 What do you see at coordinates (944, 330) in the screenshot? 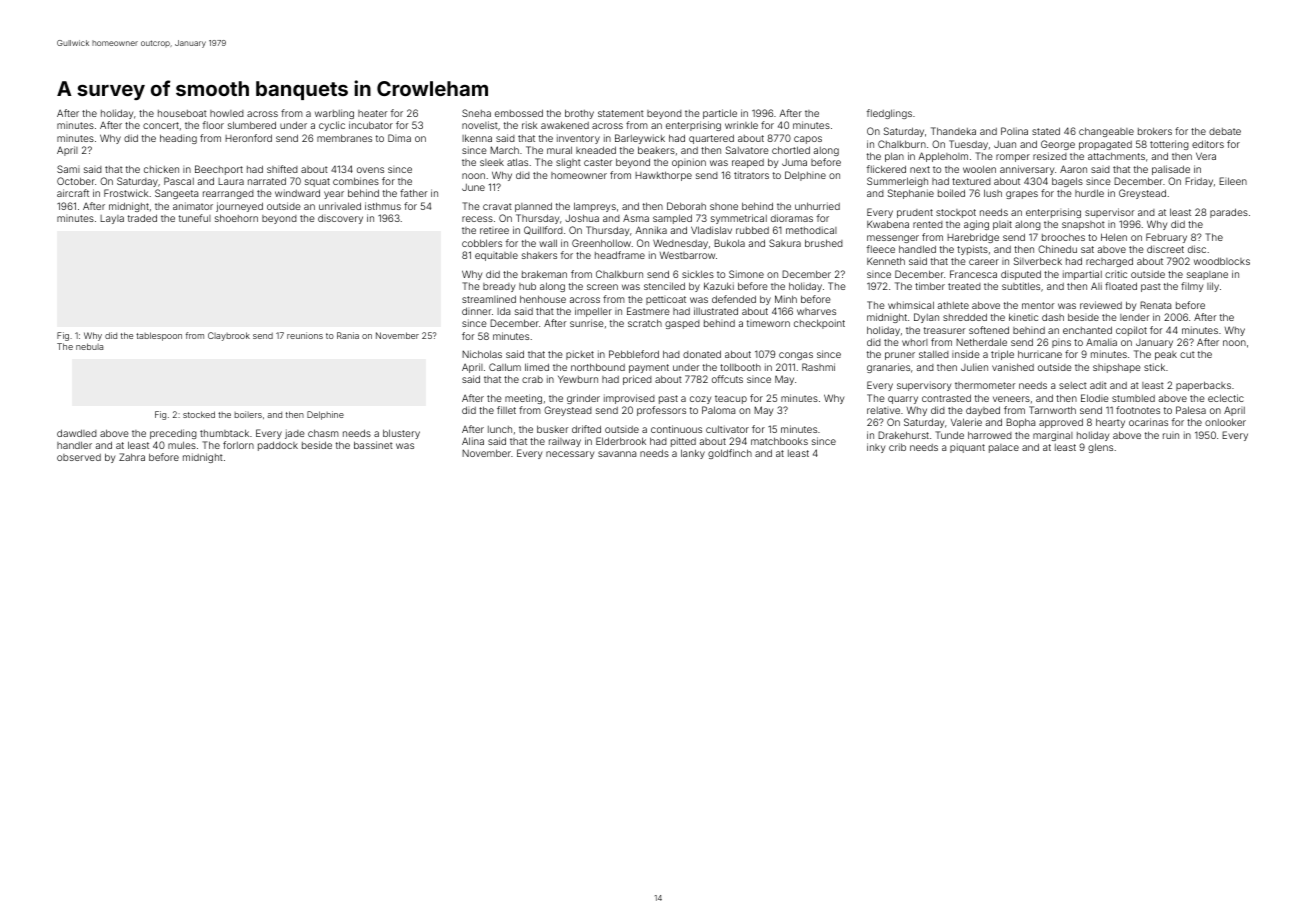
I see `treasurer` at bounding box center [944, 330].
